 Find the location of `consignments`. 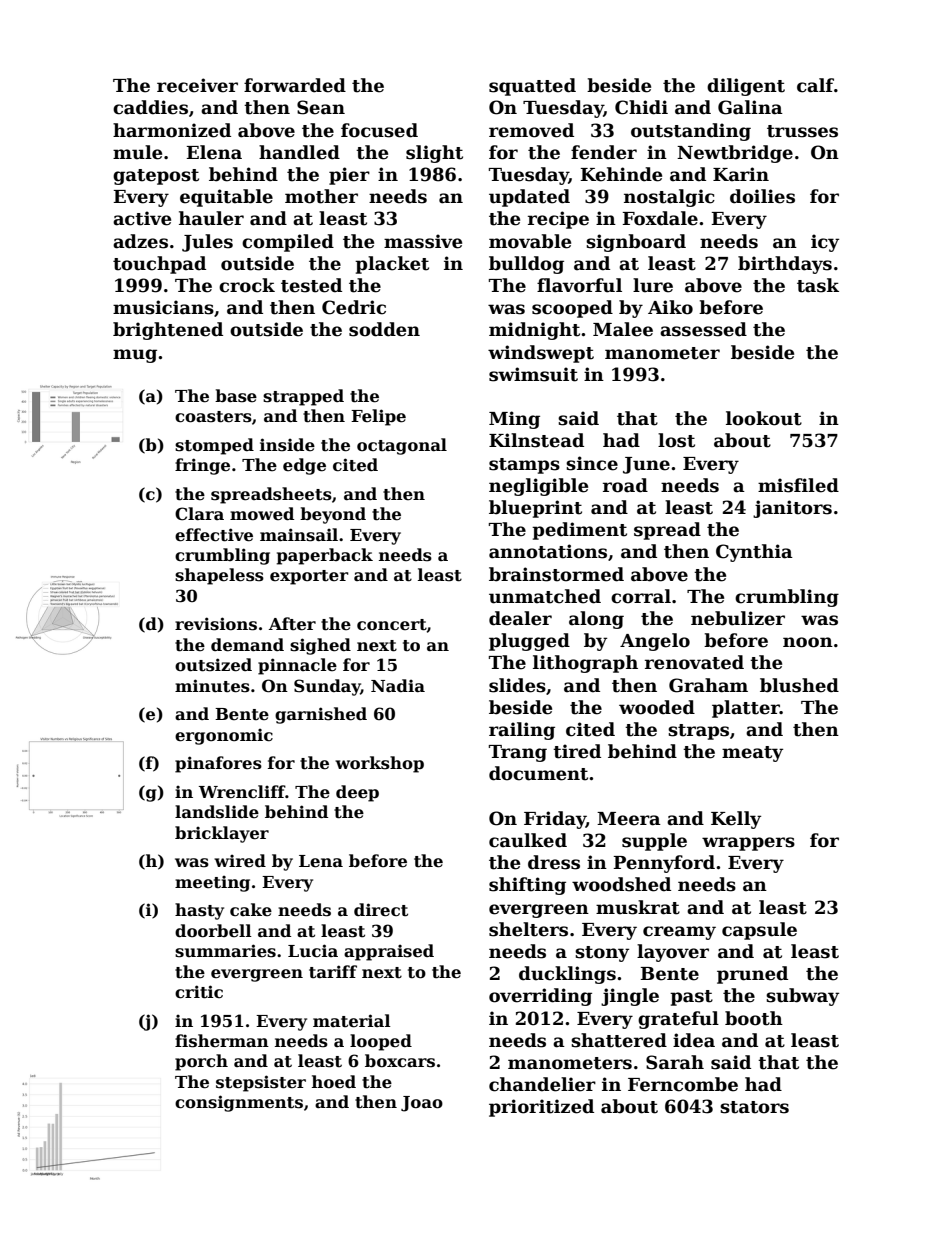

consignments is located at coordinates (239, 1103).
